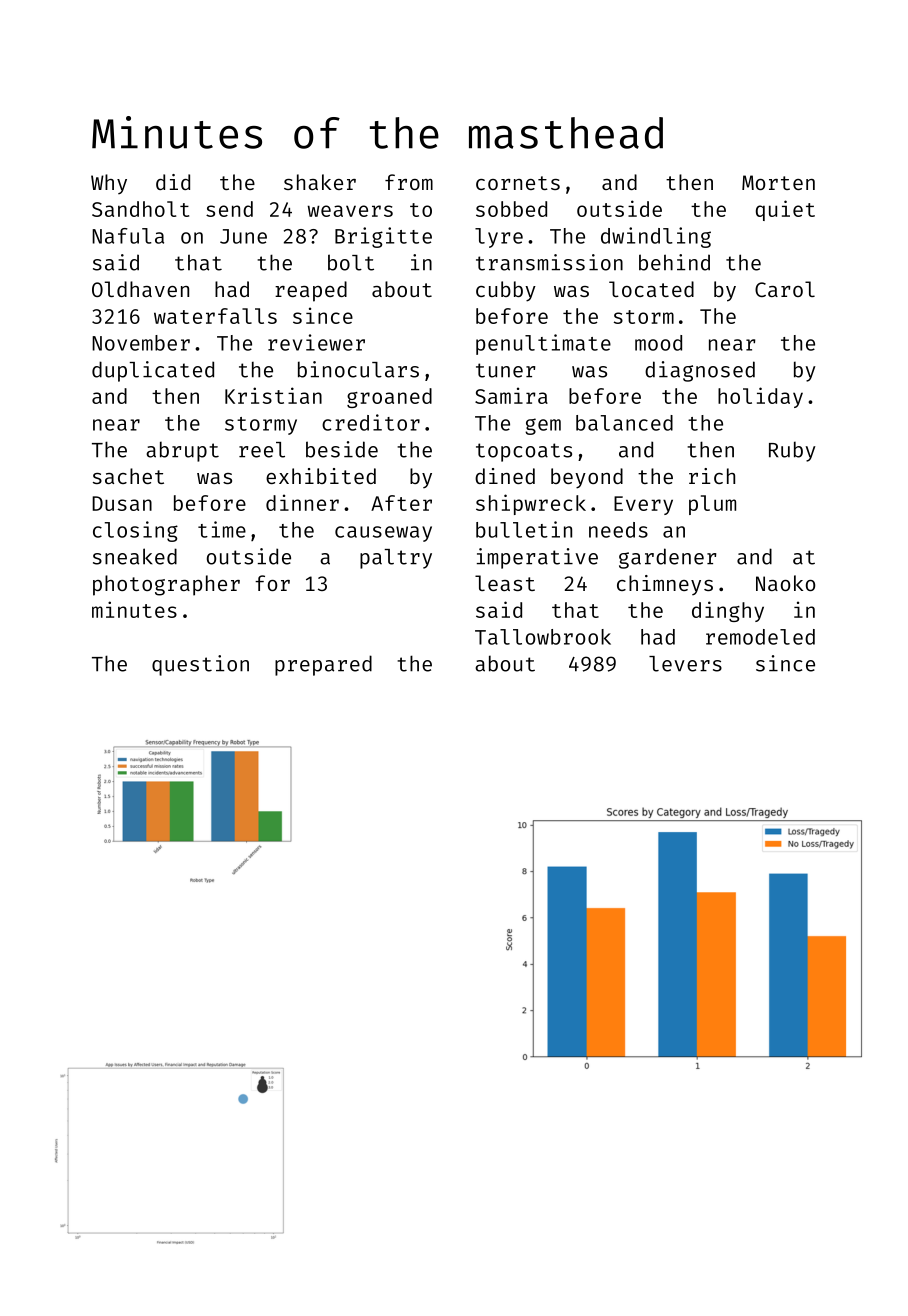 This image has width=908, height=1316. I want to click on Carol, so click(785, 289).
